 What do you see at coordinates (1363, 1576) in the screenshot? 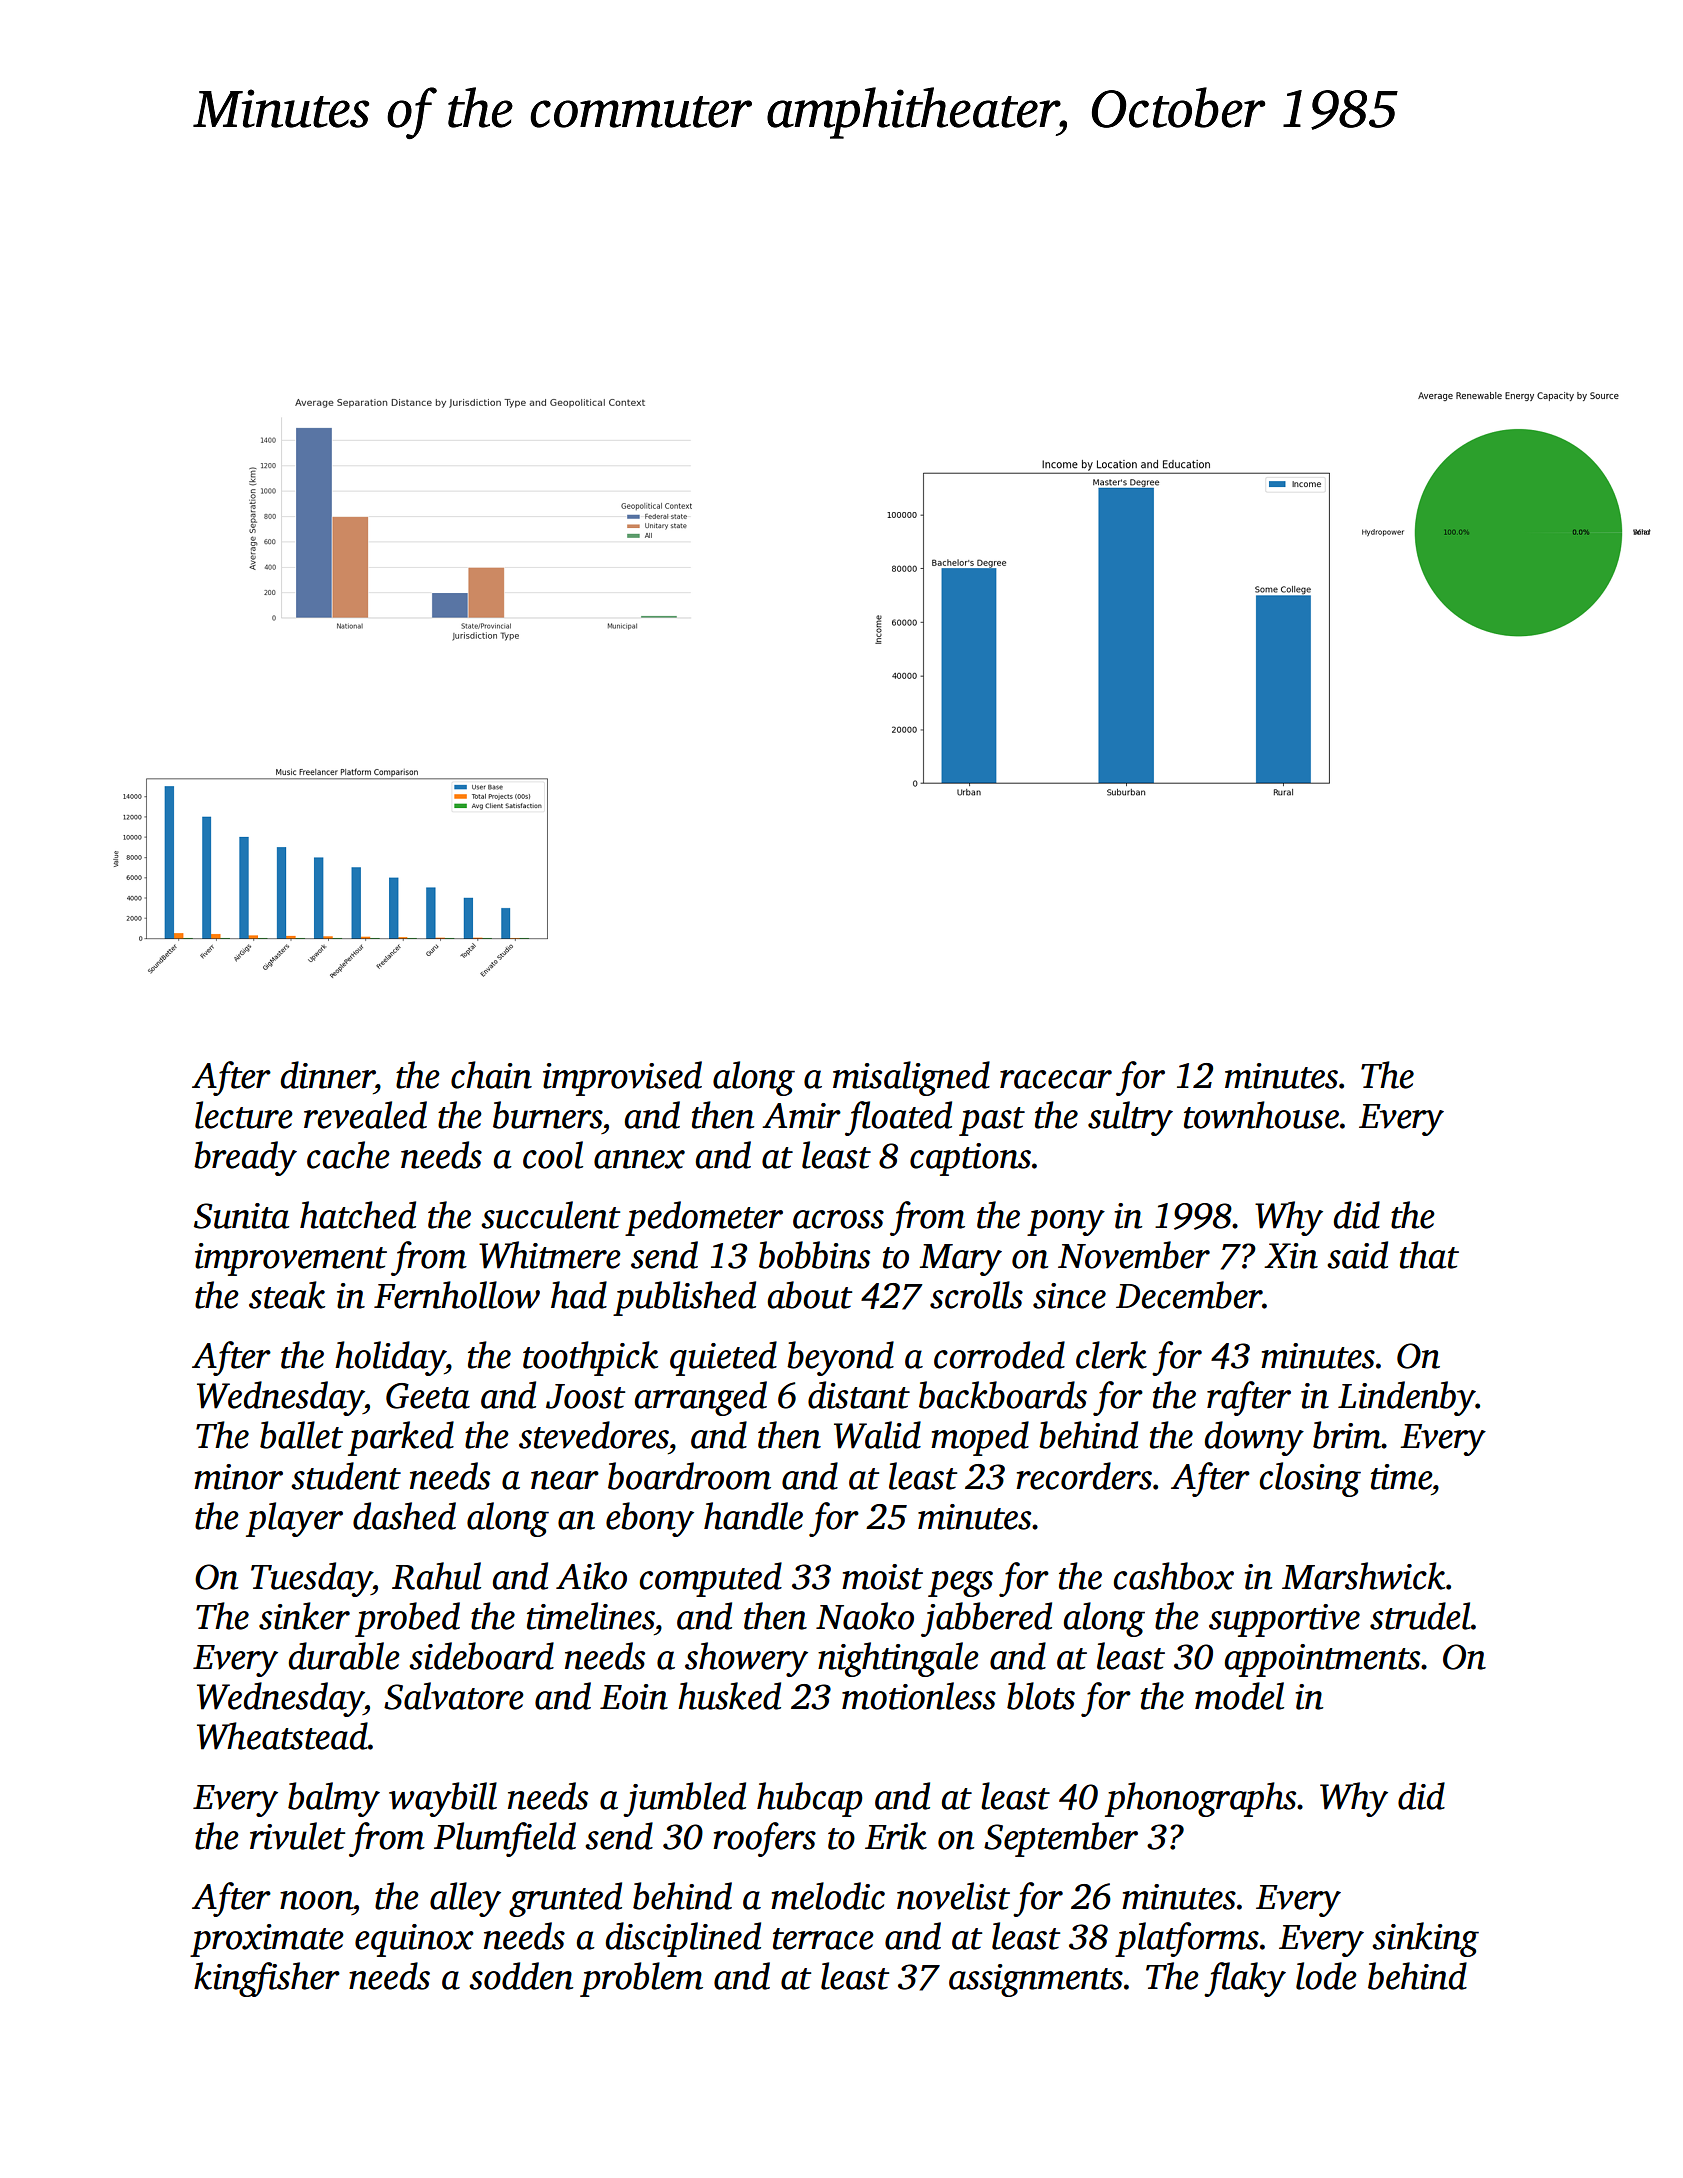
I see `Marshwick` at bounding box center [1363, 1576].
